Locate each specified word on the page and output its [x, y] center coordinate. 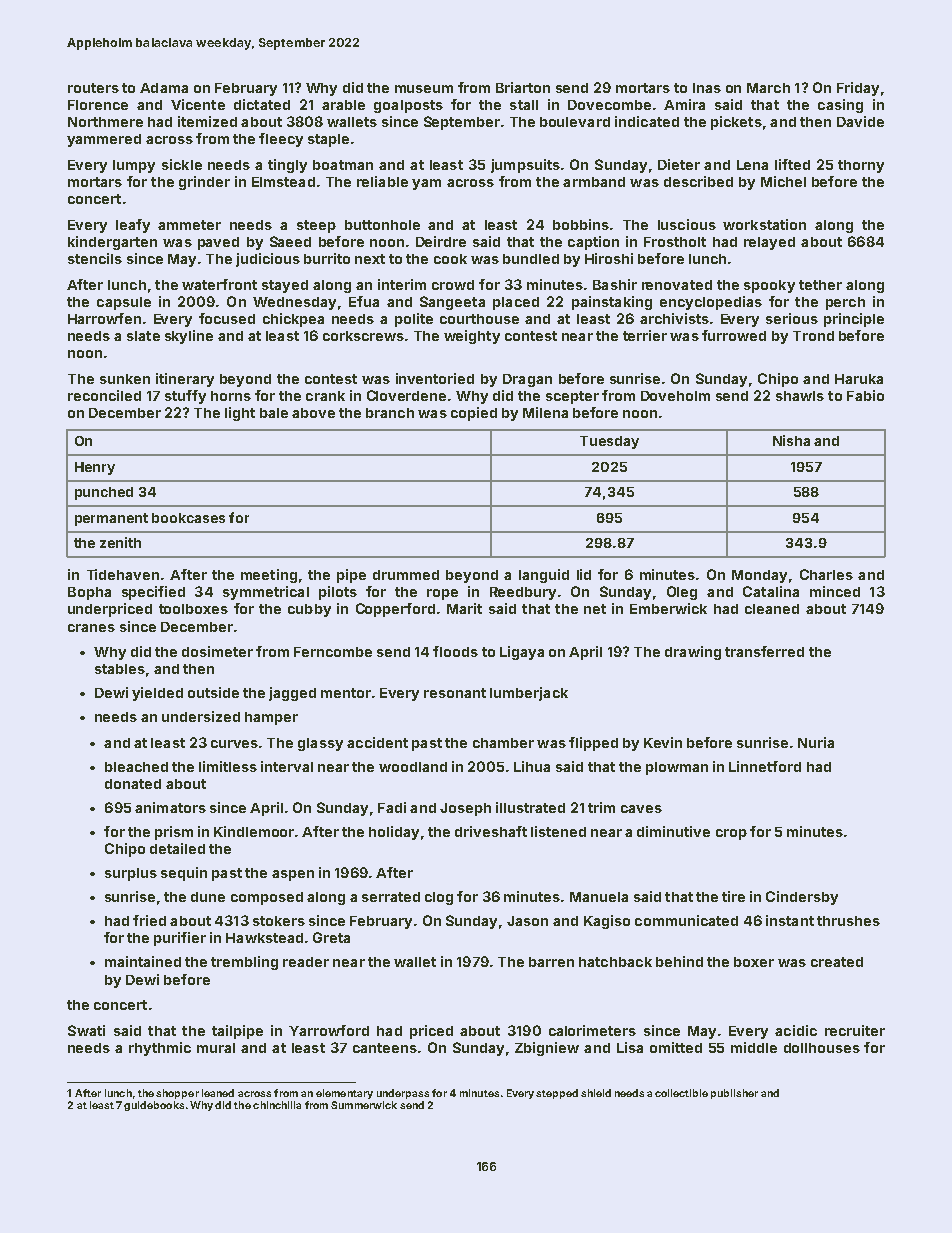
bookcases [188, 518]
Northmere [105, 122]
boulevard [575, 122]
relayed [769, 243]
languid [544, 576]
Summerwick [364, 1105]
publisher [734, 1094]
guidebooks [154, 1106]
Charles [826, 574]
